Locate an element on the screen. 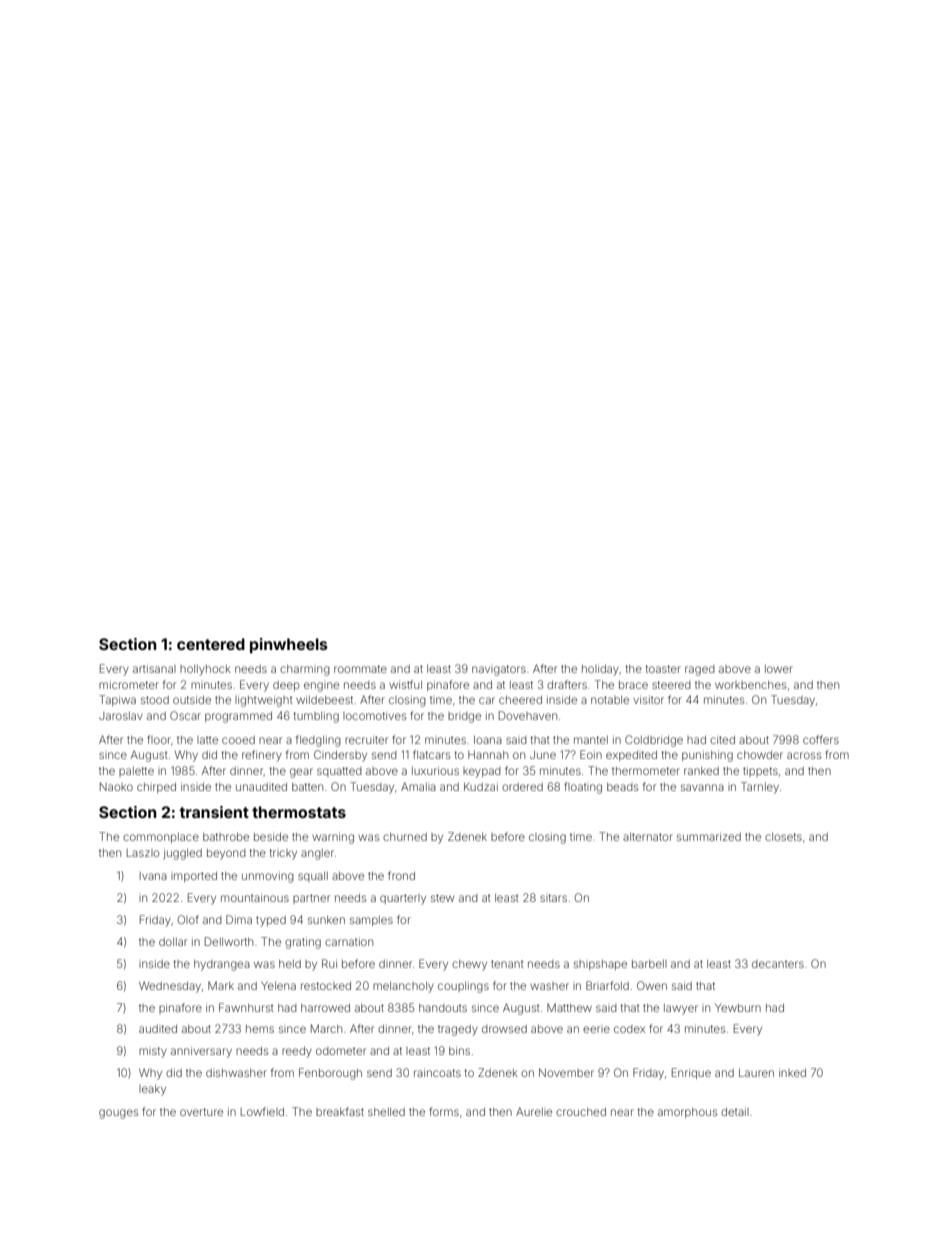  Eoin is located at coordinates (591, 754).
